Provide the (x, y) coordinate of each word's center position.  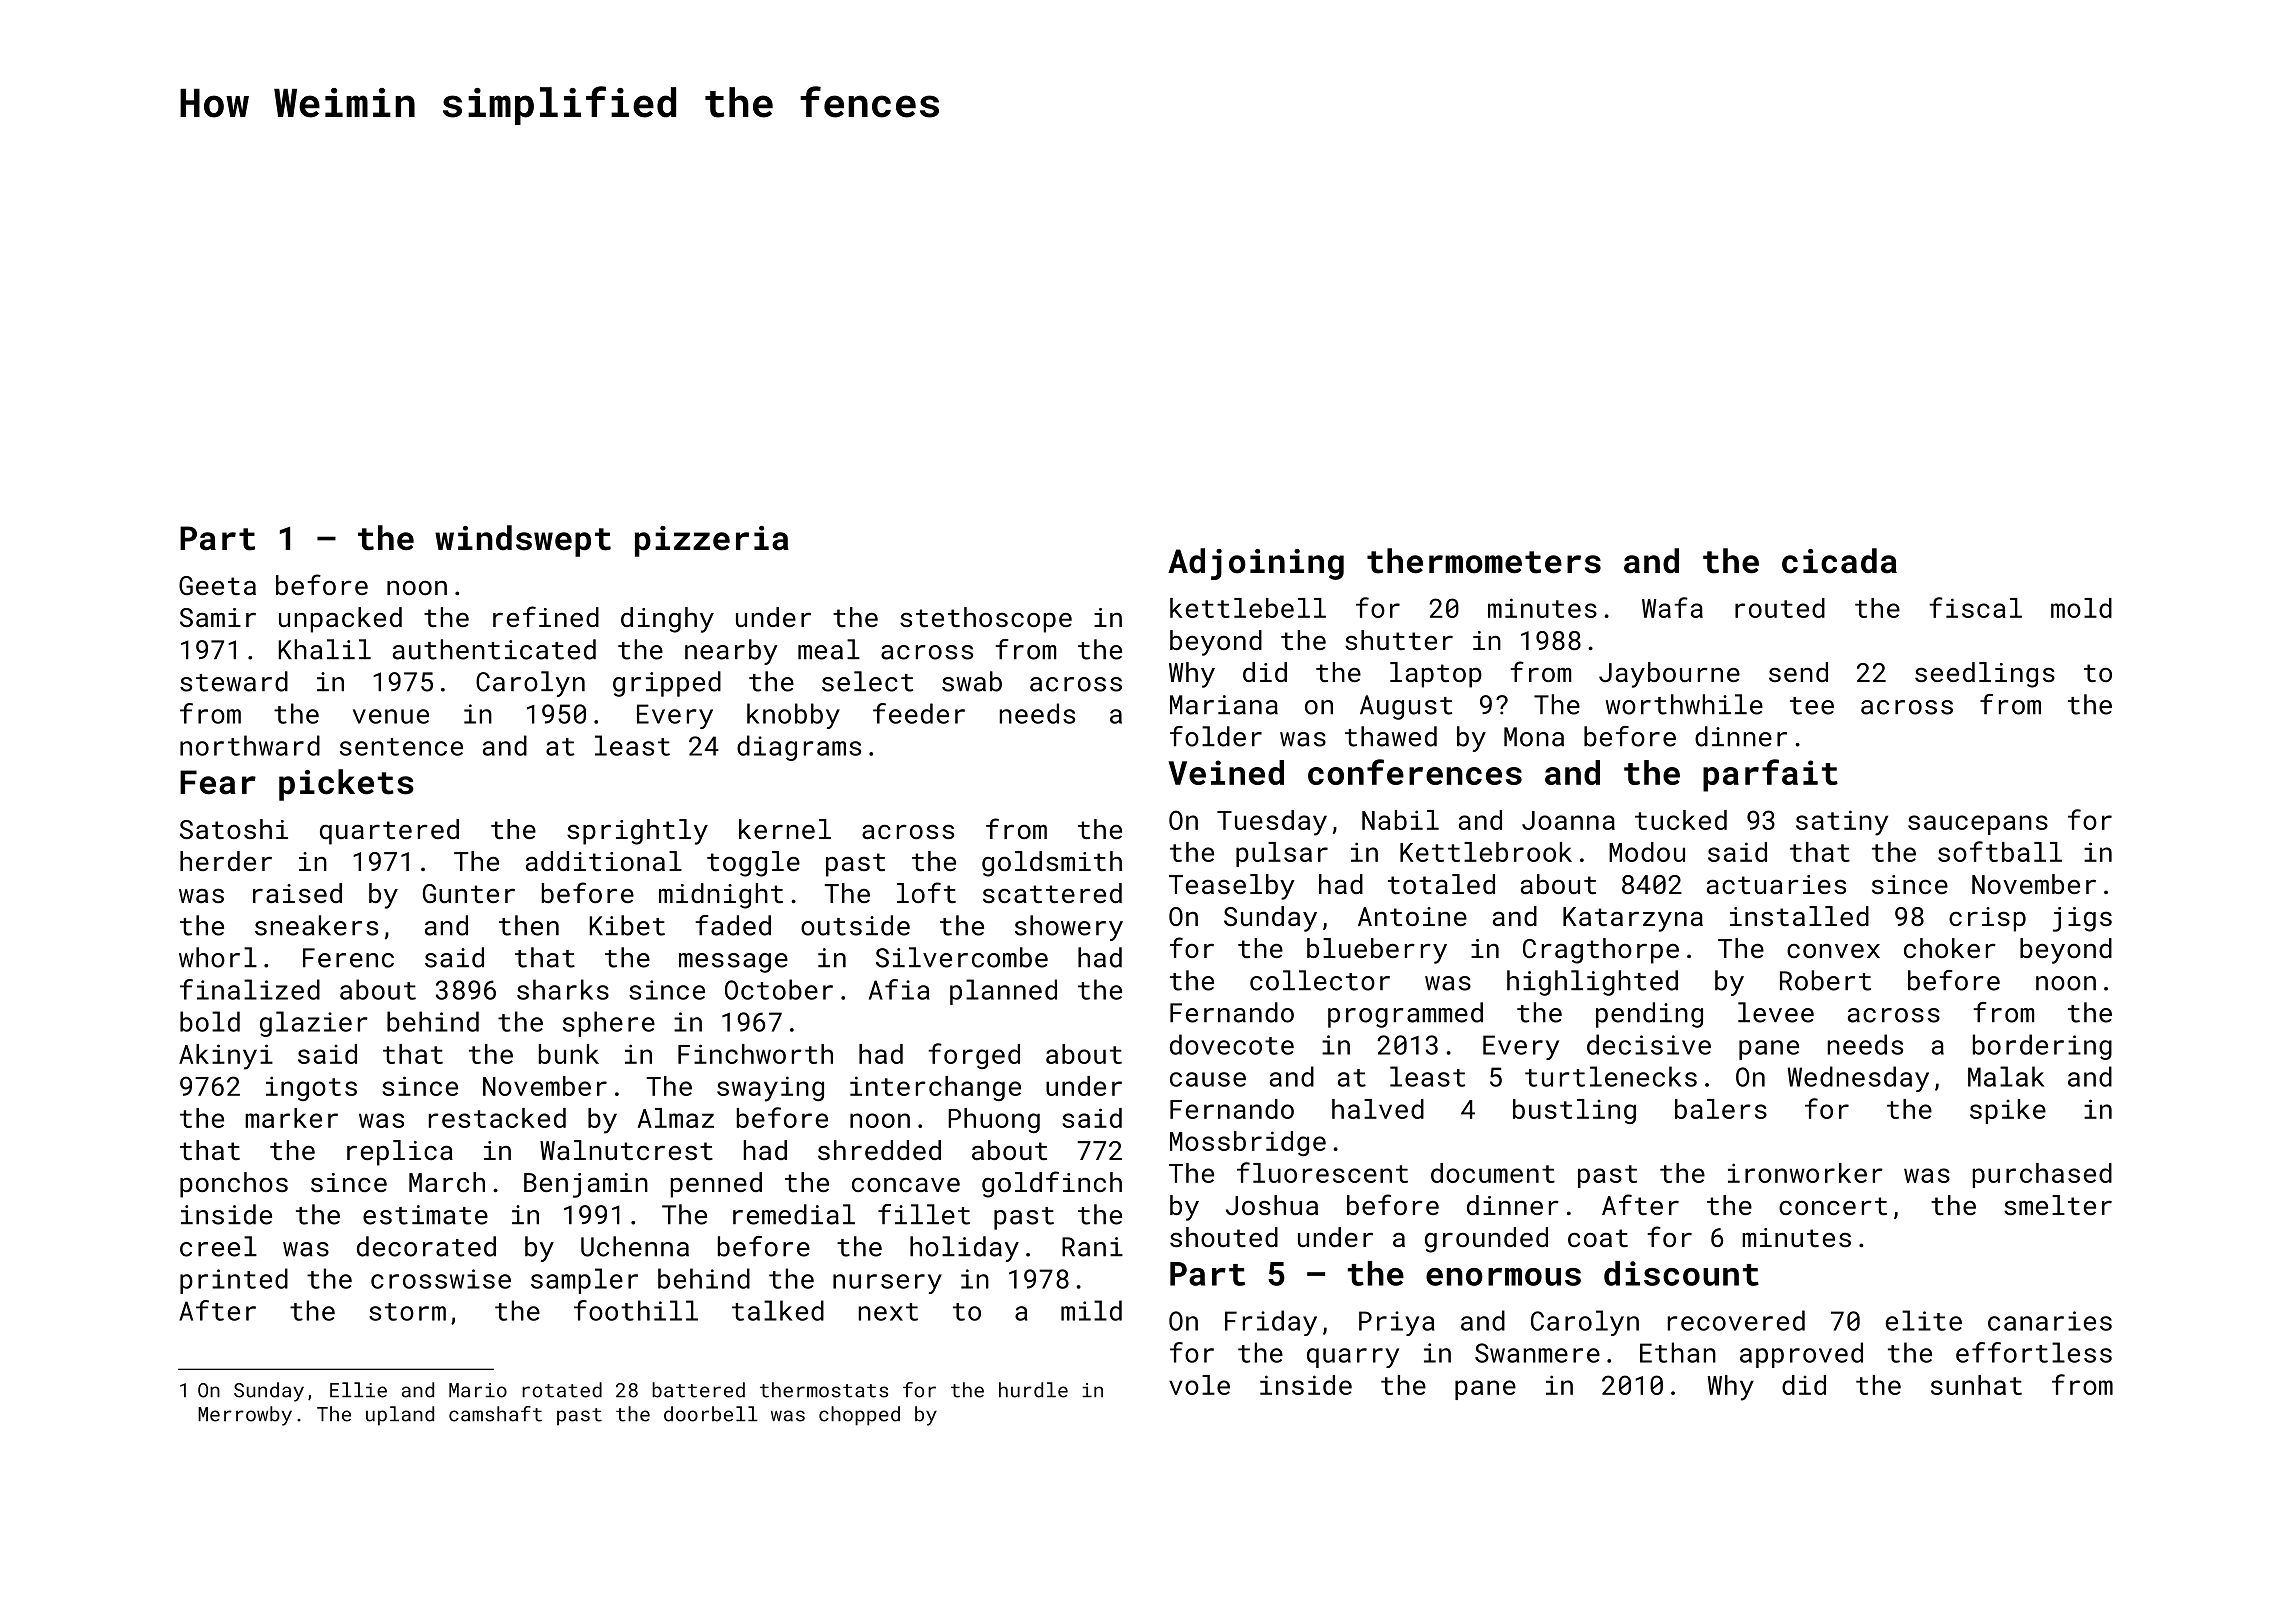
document (1493, 1173)
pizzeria (712, 541)
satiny (1842, 823)
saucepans (1978, 825)
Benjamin (586, 1185)
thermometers (1484, 561)
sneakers (316, 925)
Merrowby (245, 1416)
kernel (785, 829)
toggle (753, 864)
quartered (389, 832)
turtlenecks (1611, 1076)
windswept (523, 541)
